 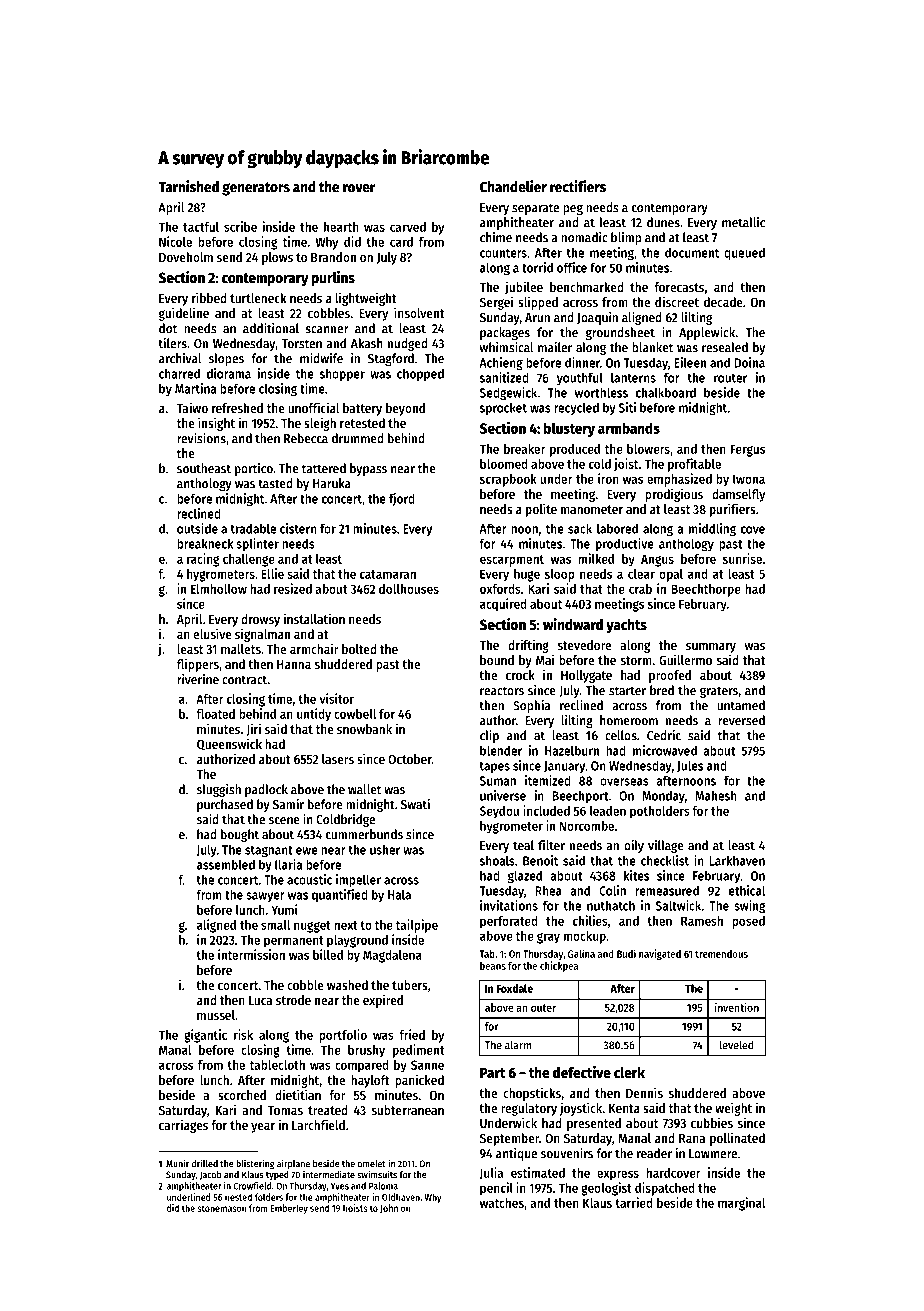 What do you see at coordinates (706, 590) in the page?
I see `Beechthorpe` at bounding box center [706, 590].
